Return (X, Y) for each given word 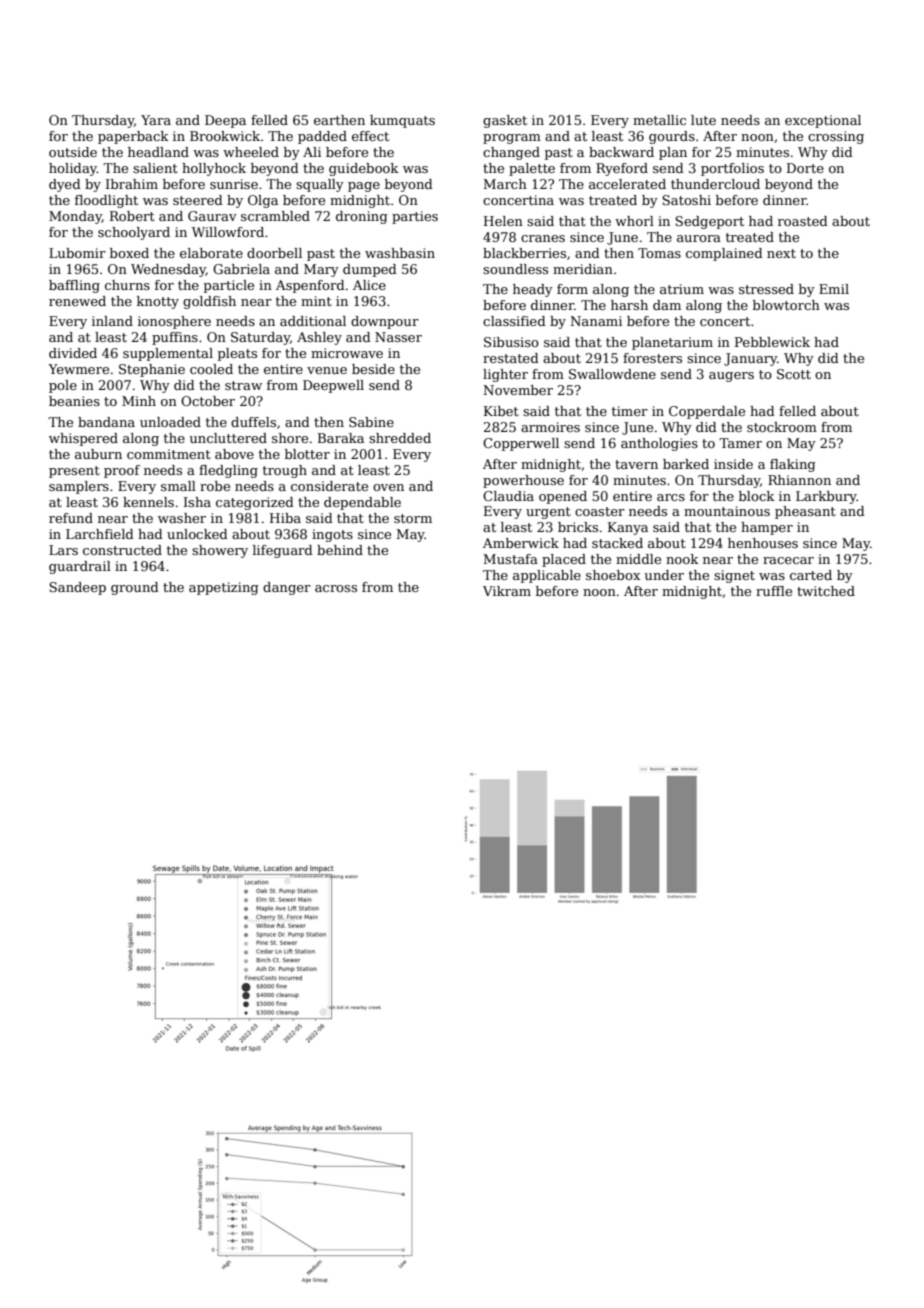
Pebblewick (772, 342)
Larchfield (100, 534)
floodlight (106, 201)
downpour (385, 322)
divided (73, 353)
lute (703, 120)
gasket (505, 121)
